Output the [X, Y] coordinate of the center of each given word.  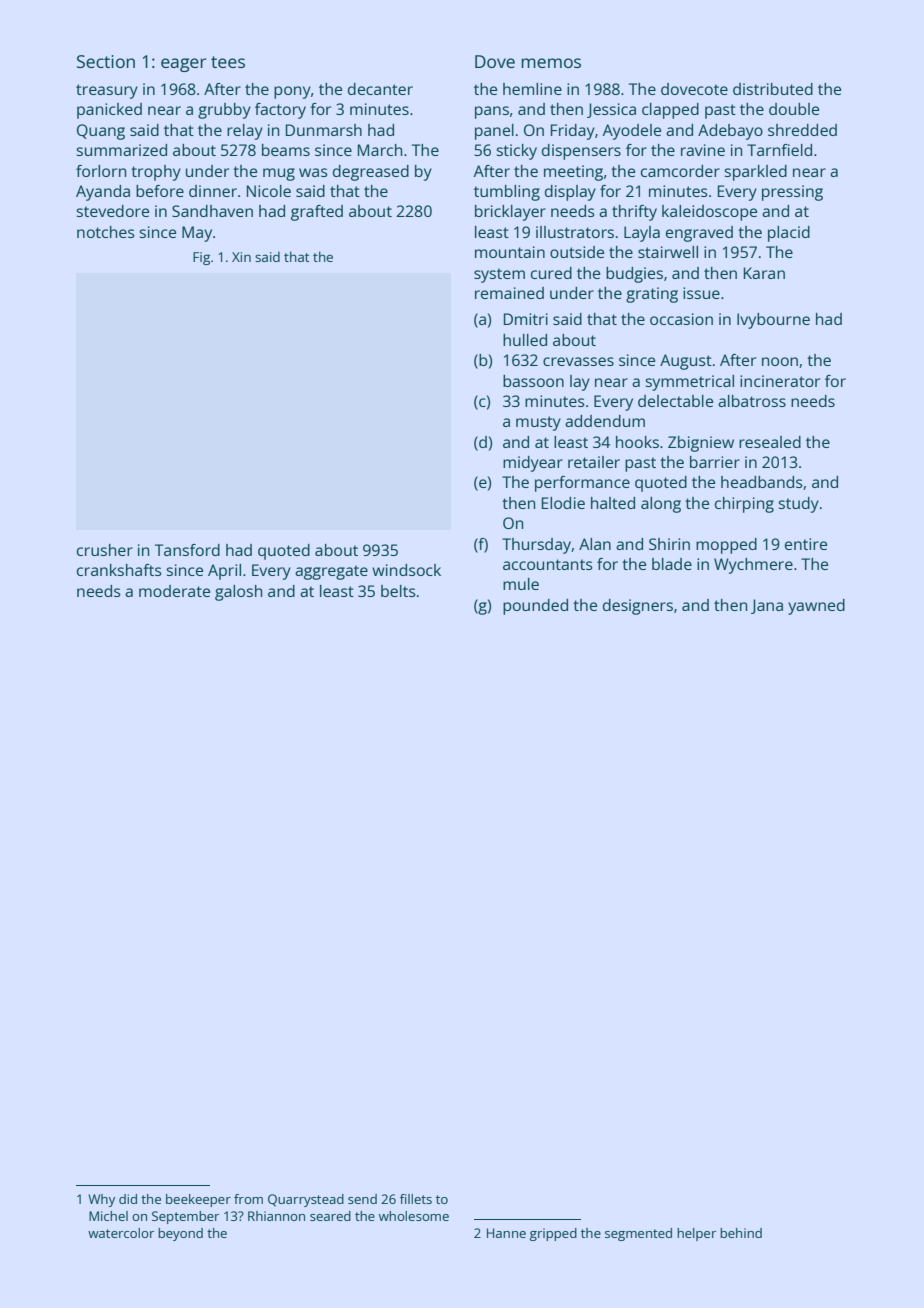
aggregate [331, 572]
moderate [174, 591]
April [224, 572]
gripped [553, 1234]
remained [509, 293]
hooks [637, 442]
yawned [816, 607]
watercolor [121, 1233]
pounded [535, 607]
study [798, 505]
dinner [213, 191]
